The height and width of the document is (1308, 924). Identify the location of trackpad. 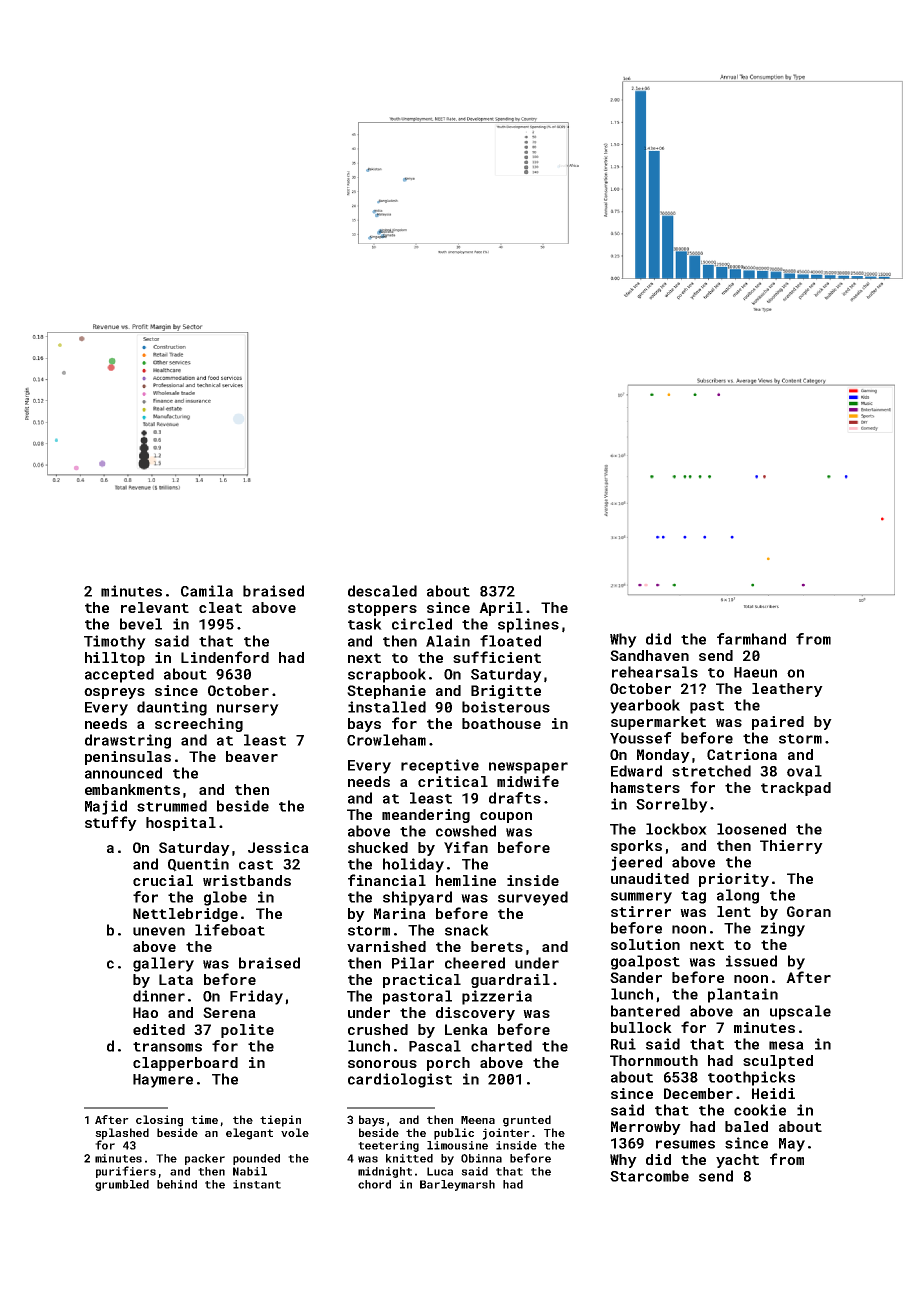
(796, 789).
